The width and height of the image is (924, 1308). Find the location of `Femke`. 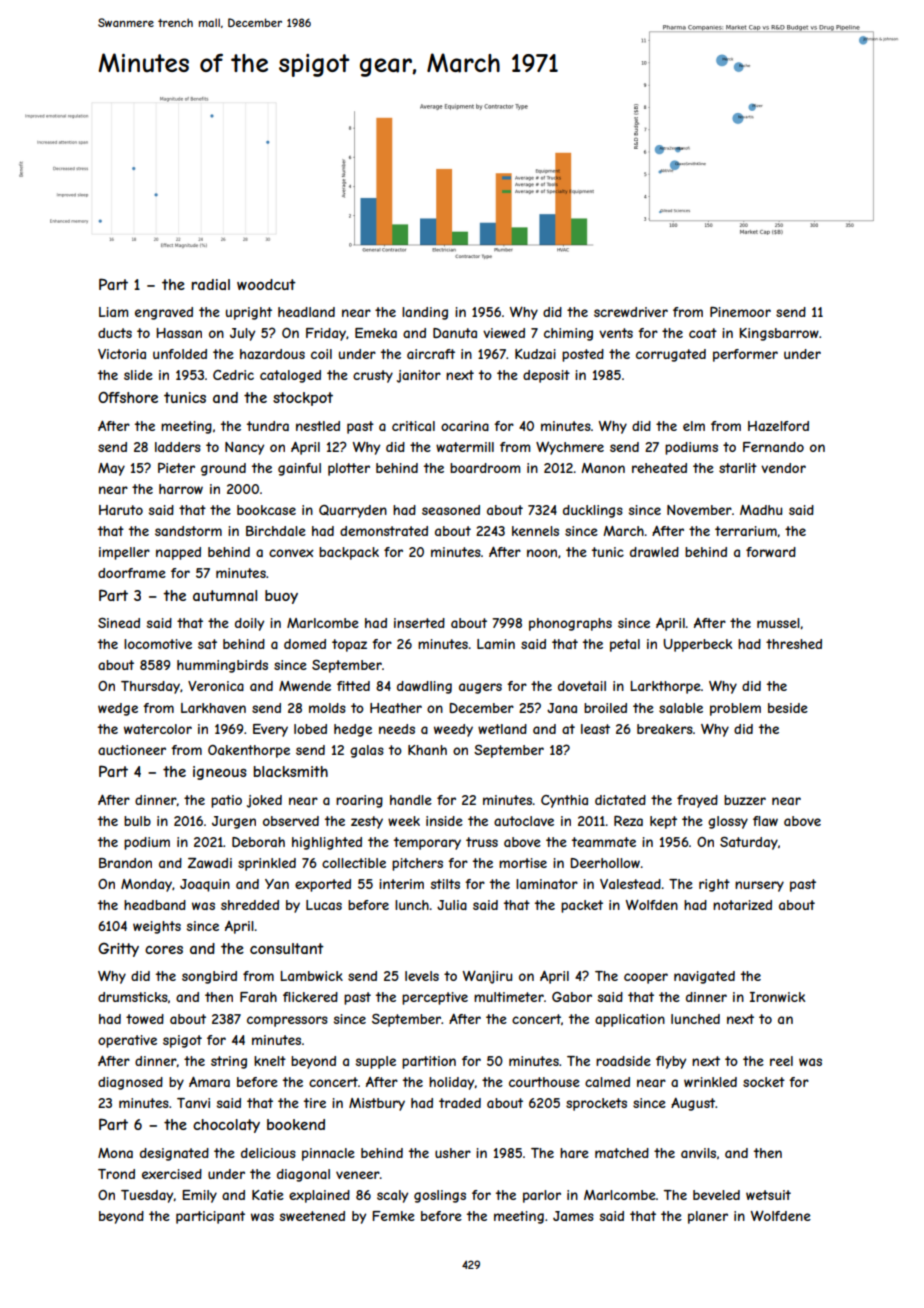

Femke is located at coordinates (393, 1216).
